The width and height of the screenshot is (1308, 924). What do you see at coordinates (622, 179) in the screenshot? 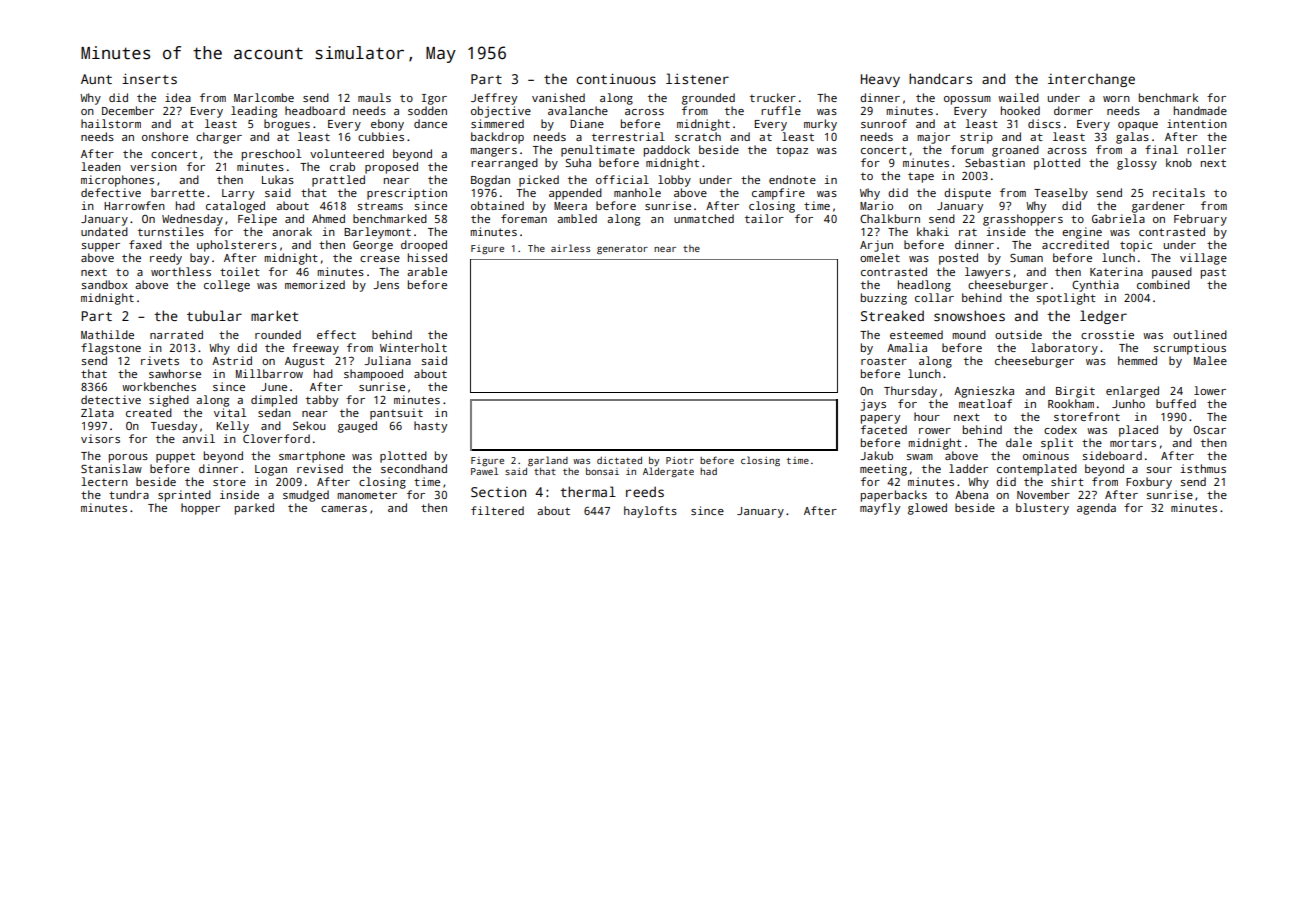
I see `official` at bounding box center [622, 179].
